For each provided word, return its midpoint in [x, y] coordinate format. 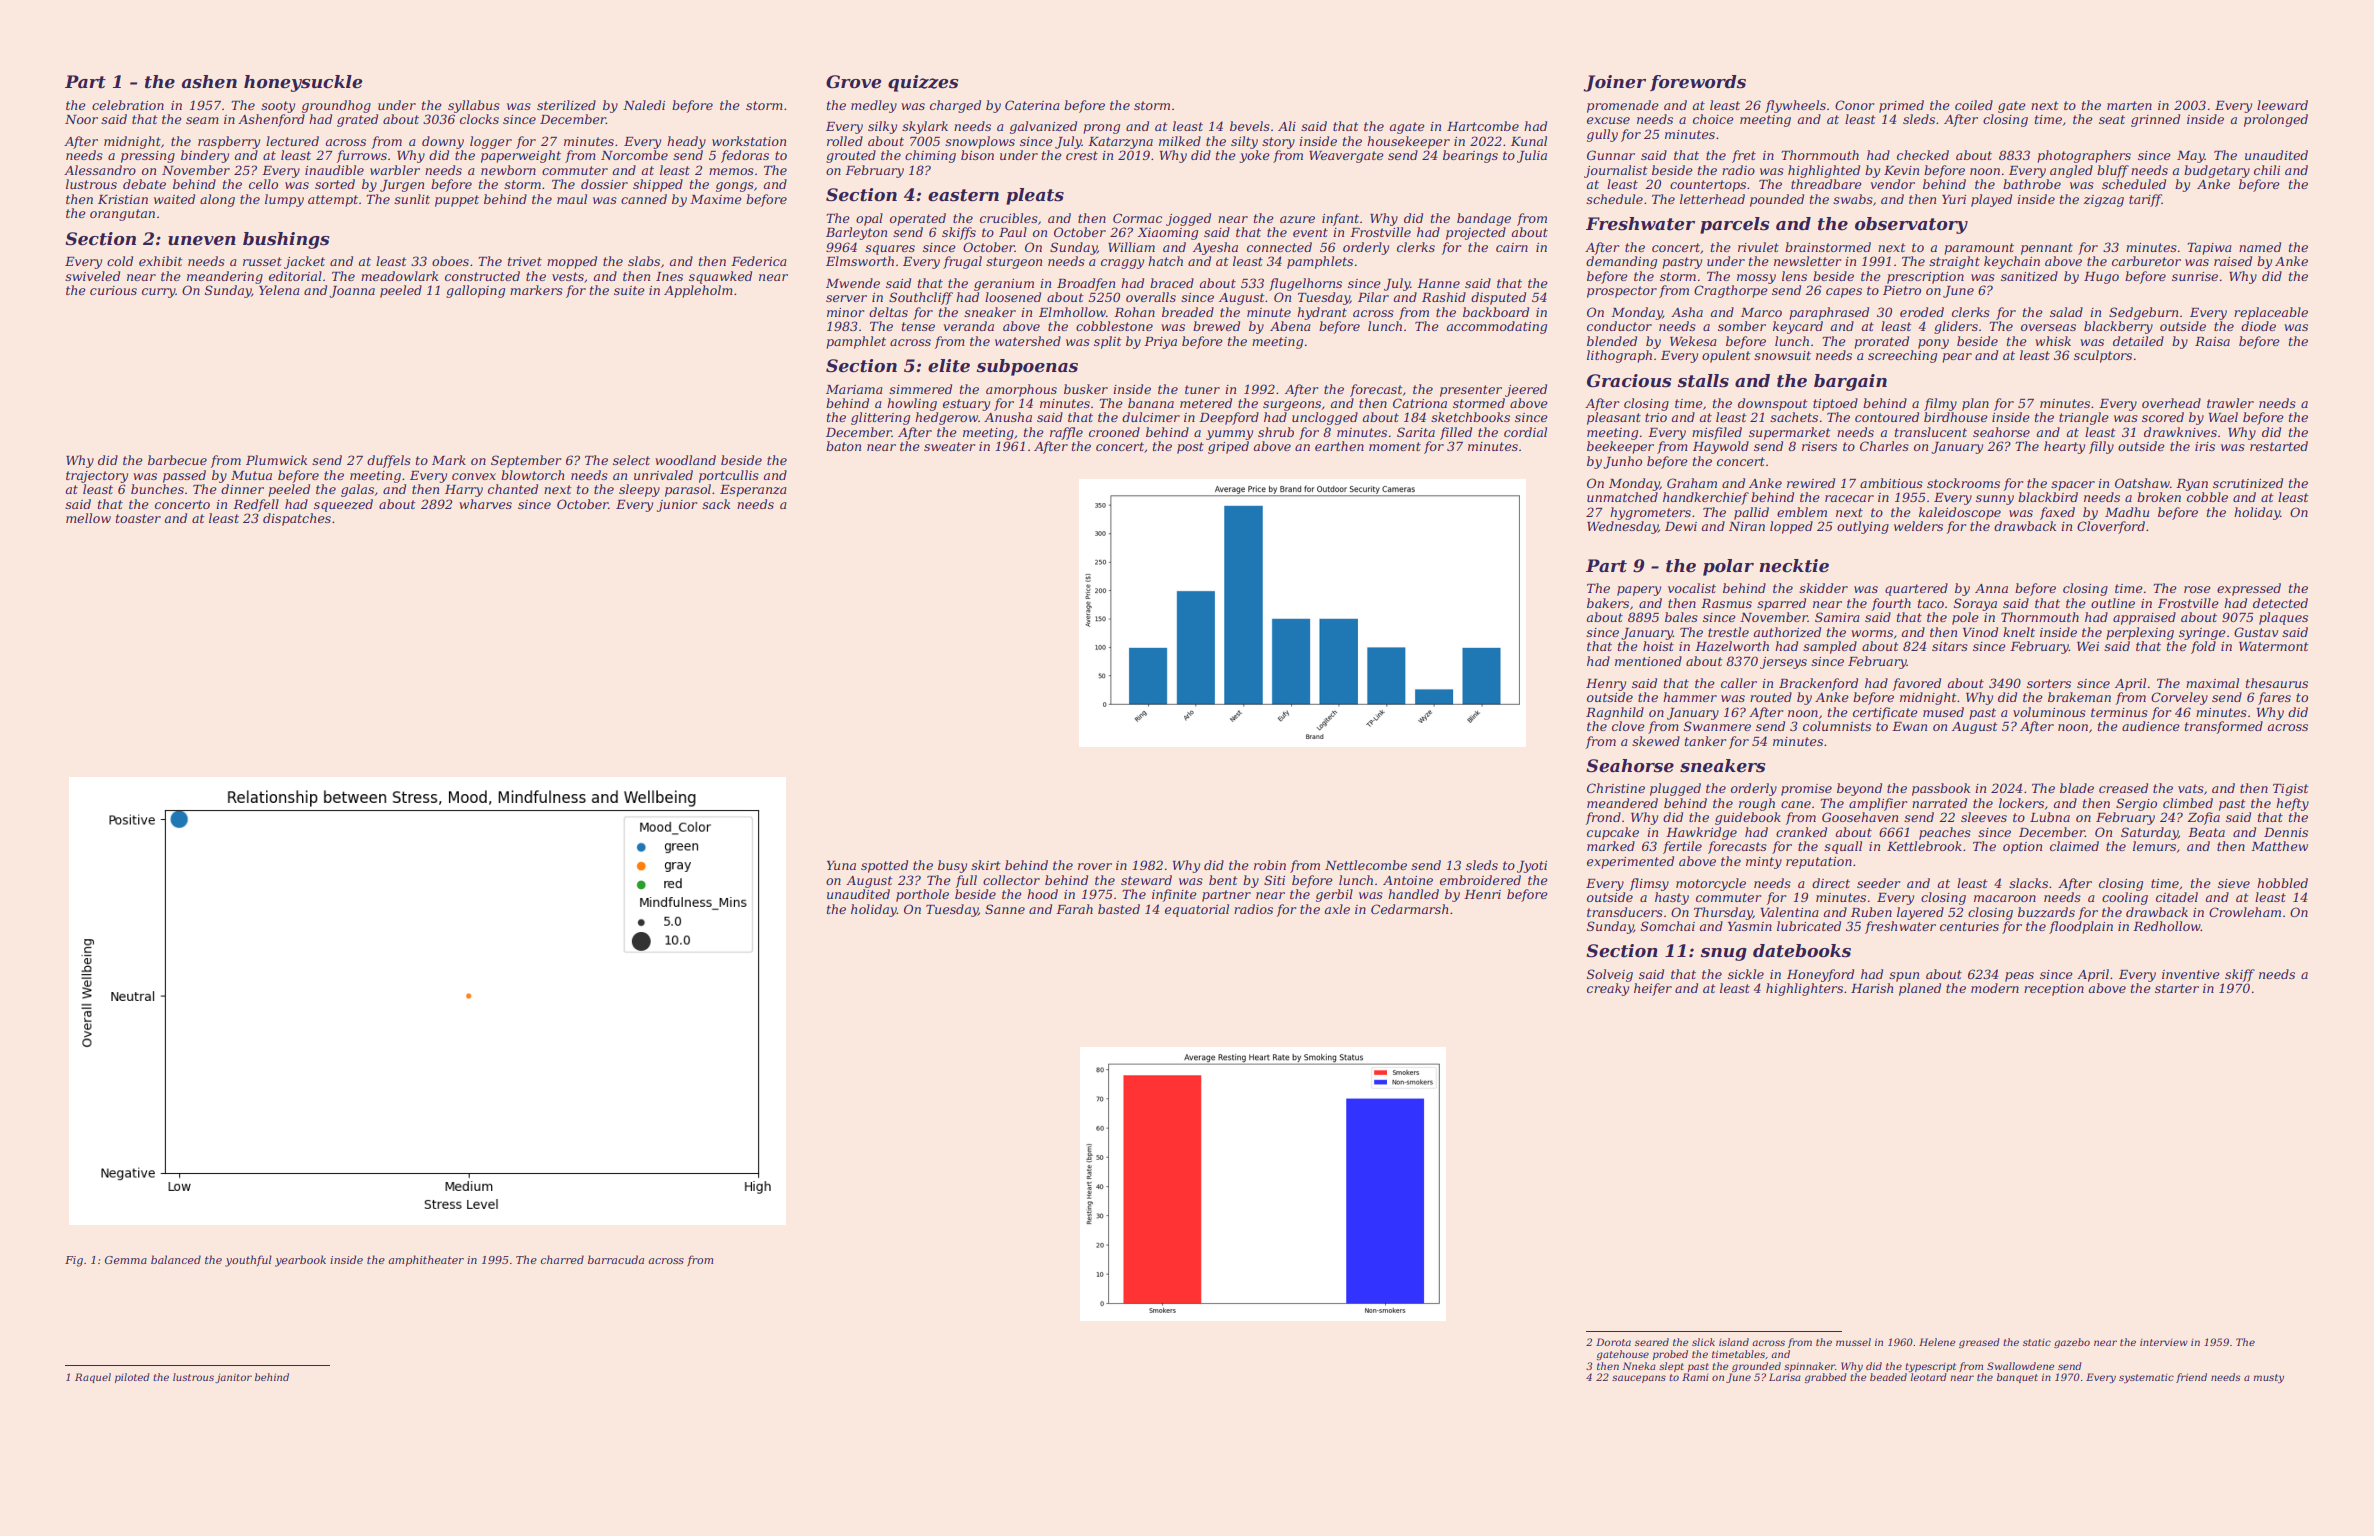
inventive [2191, 974]
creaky [1608, 989]
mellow [88, 518]
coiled [1974, 105]
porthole [922, 895]
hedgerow [946, 418]
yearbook [300, 1261]
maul [572, 199]
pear [1957, 358]
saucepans [1639, 1379]
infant [1340, 219]
